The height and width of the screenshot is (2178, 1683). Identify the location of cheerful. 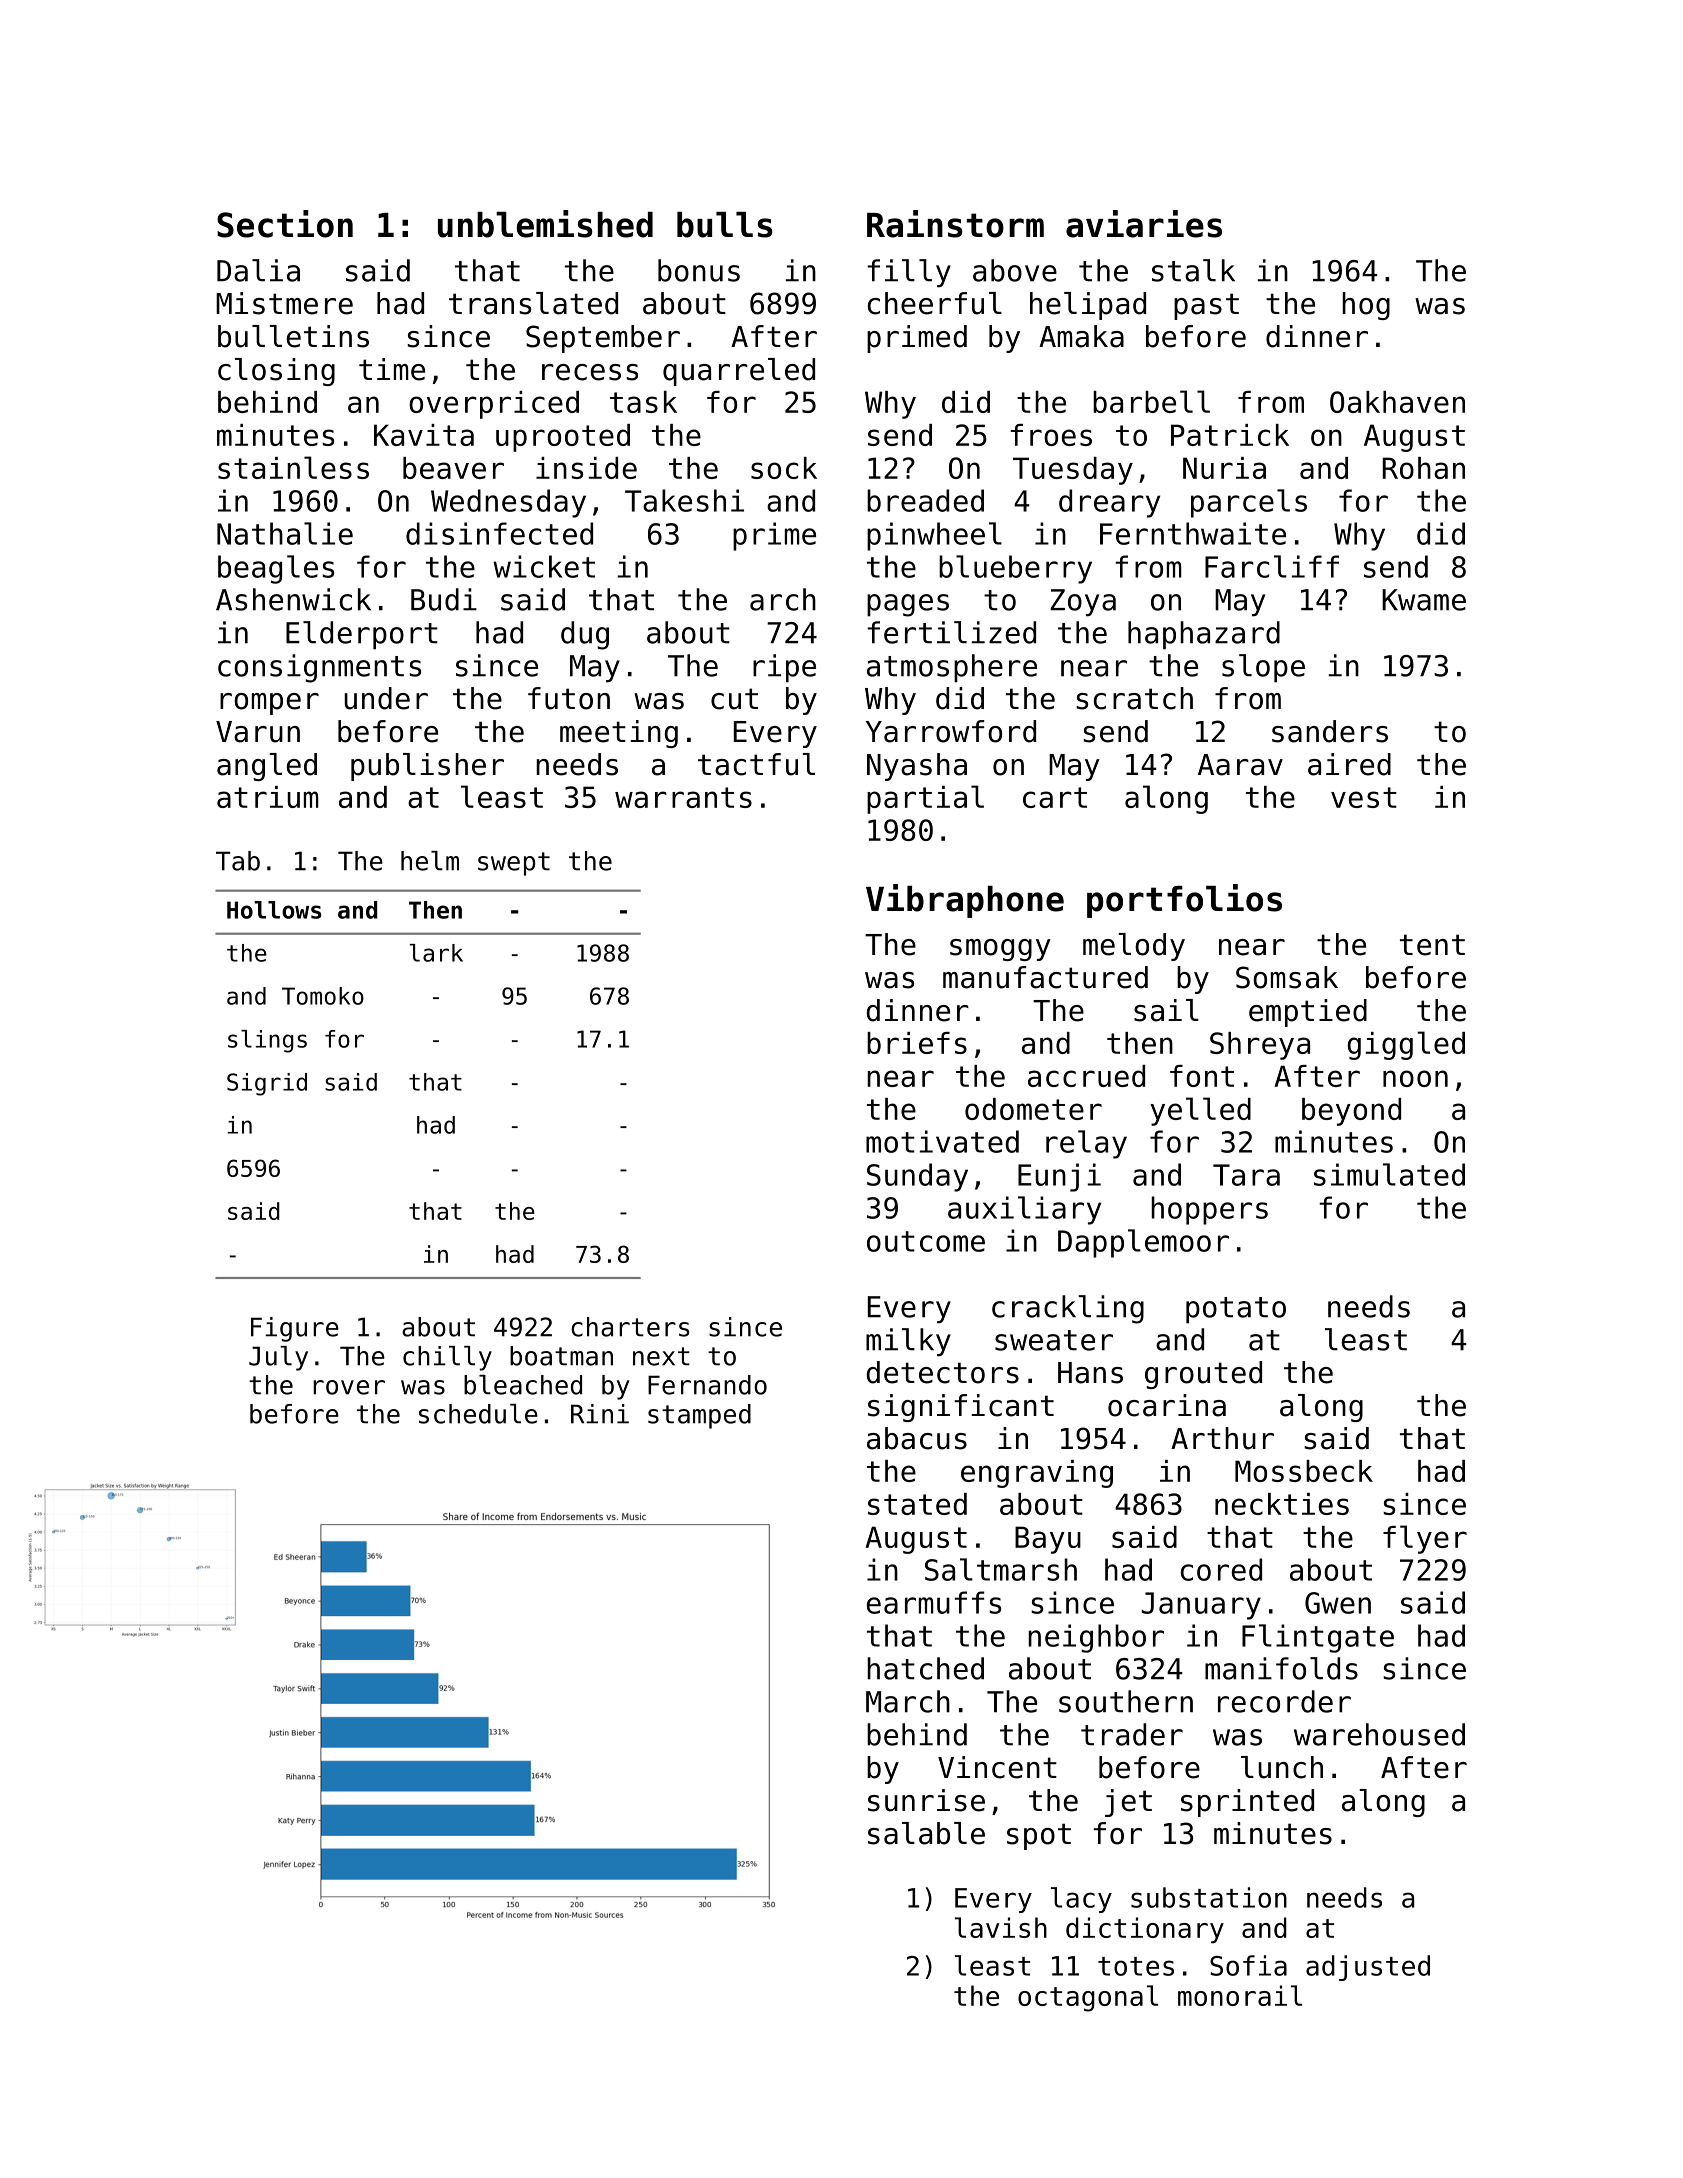
(935, 303).
